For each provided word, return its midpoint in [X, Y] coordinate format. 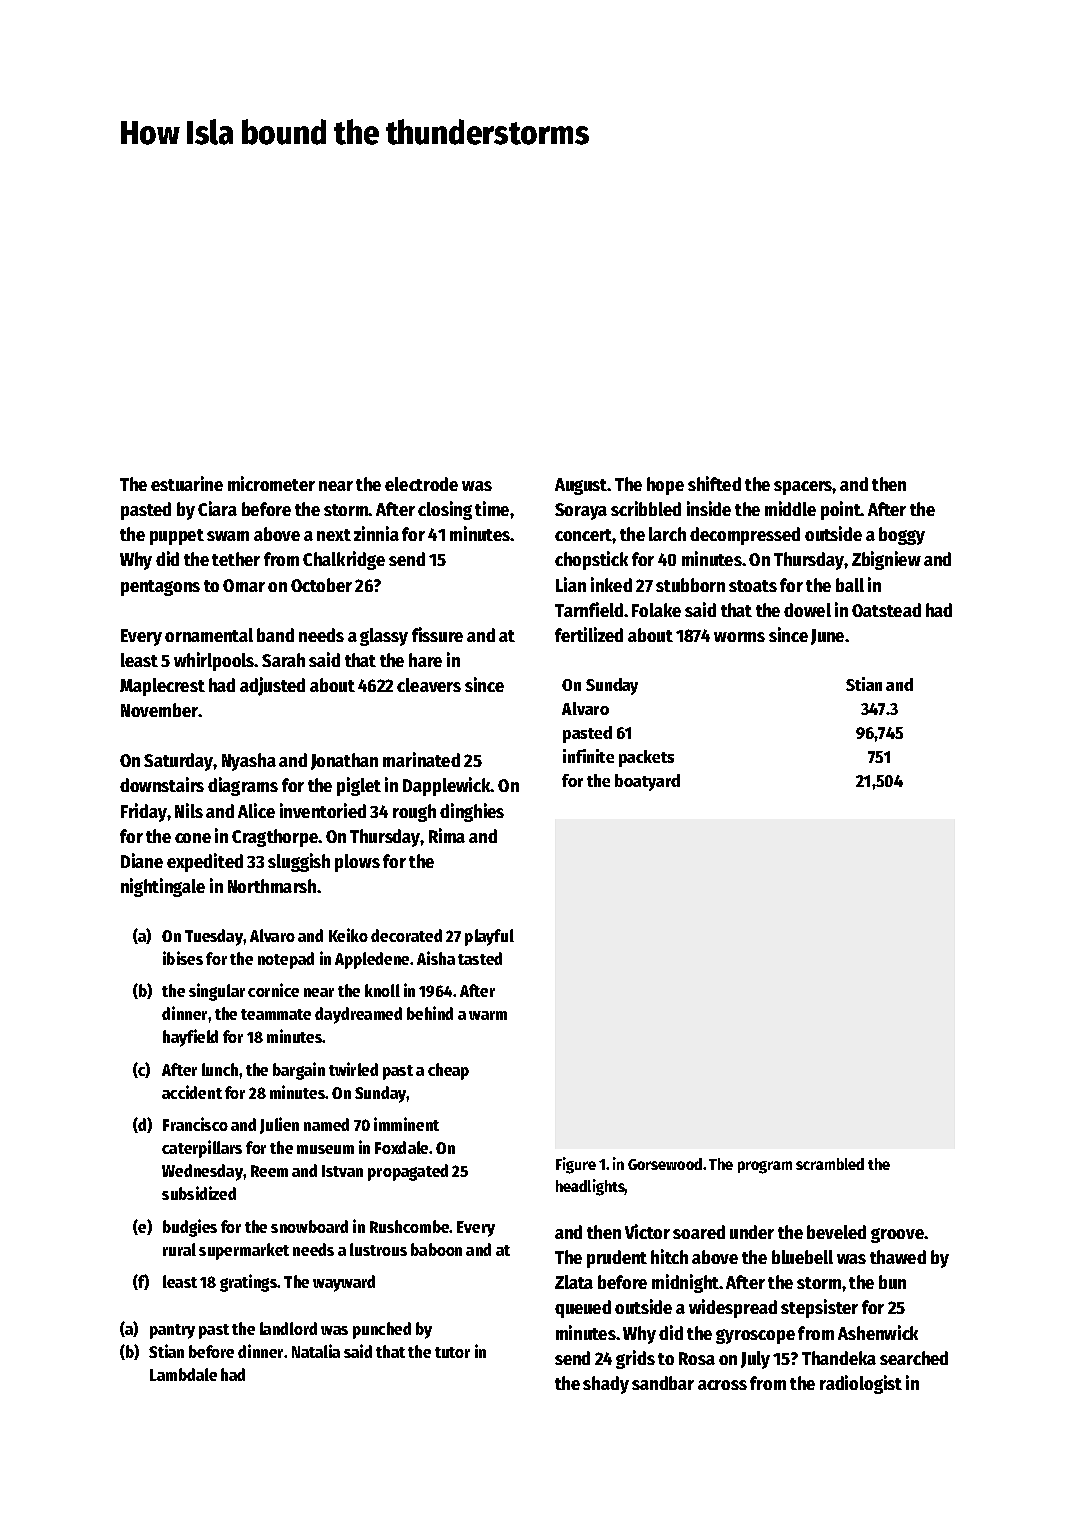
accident [192, 1092]
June [827, 637]
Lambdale [183, 1374]
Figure [576, 1165]
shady [606, 1385]
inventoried [323, 810]
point [841, 510]
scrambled [830, 1164]
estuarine [187, 483]
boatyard [647, 782]
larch [667, 534]
